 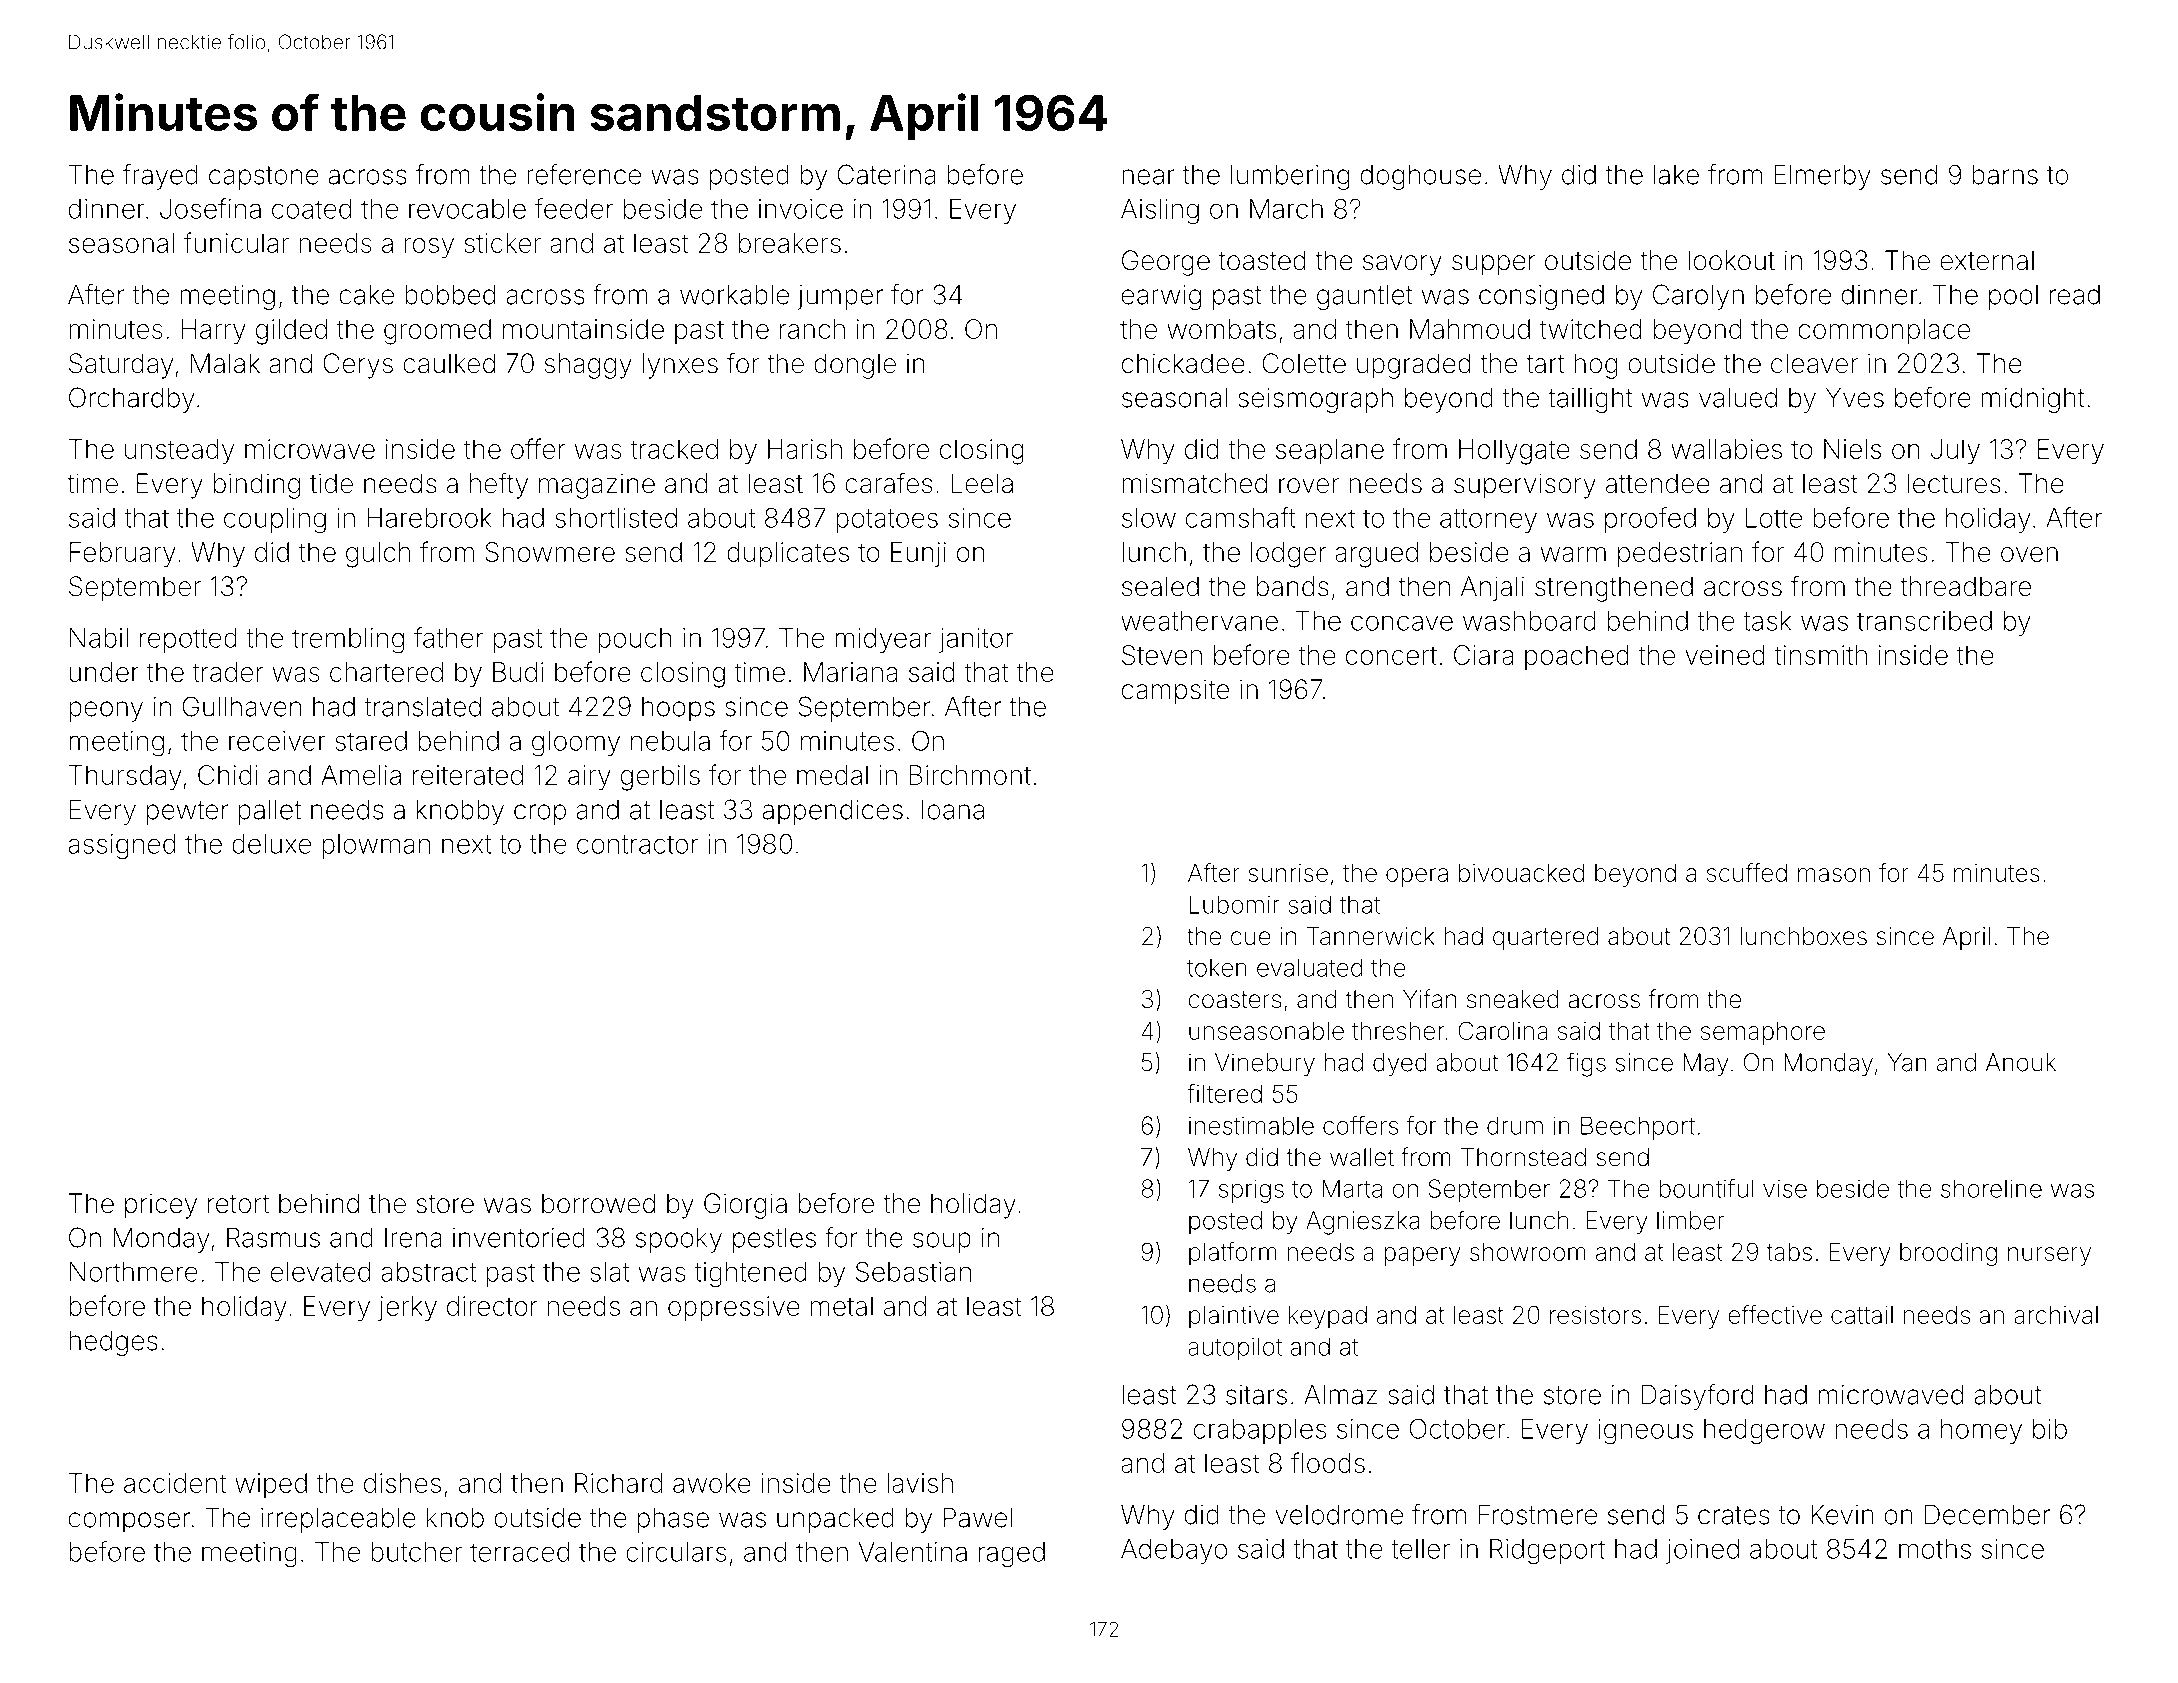 What do you see at coordinates (1935, 1549) in the page?
I see `moths` at bounding box center [1935, 1549].
